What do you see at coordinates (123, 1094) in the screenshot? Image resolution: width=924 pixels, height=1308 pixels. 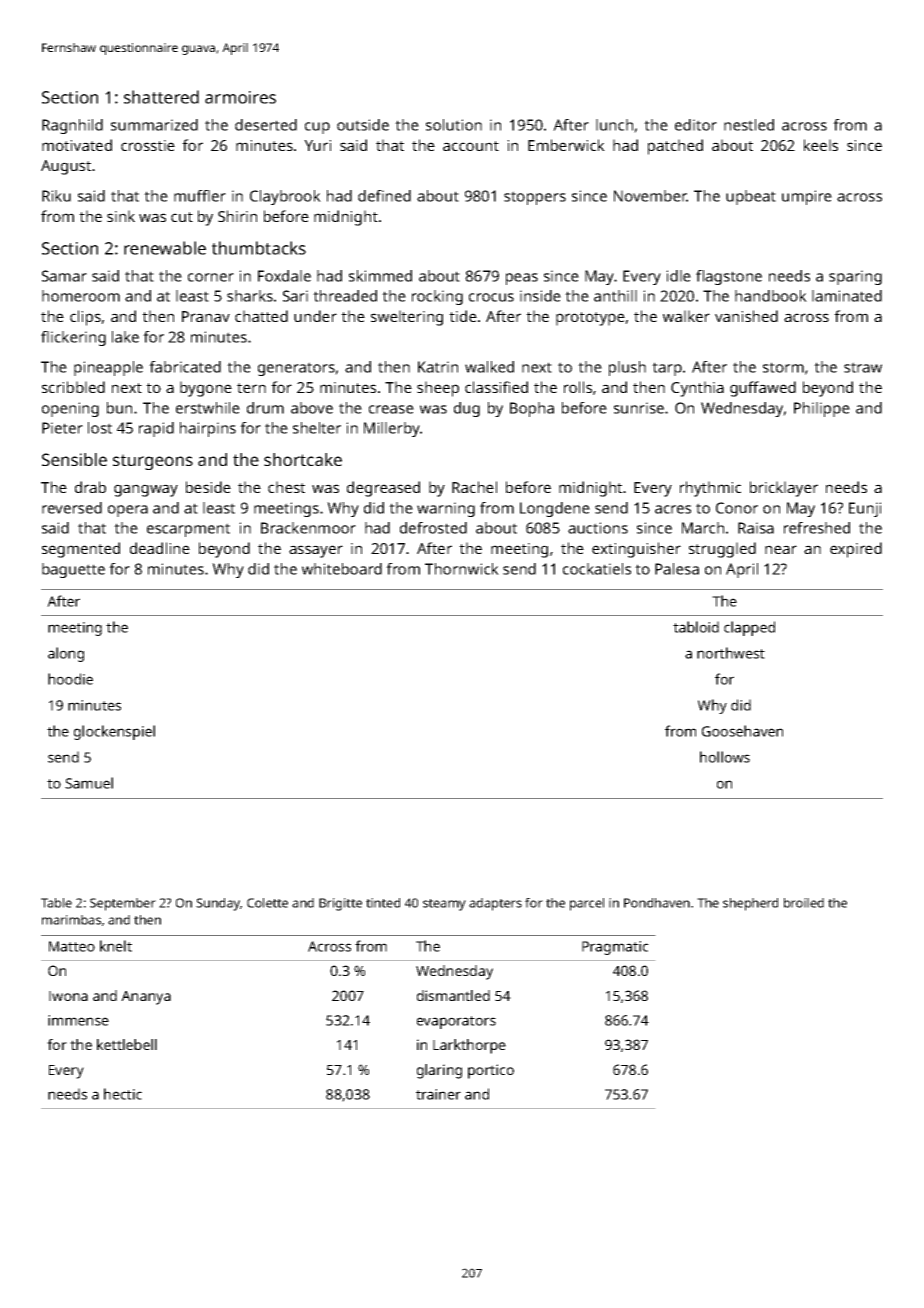 I see `hectic` at bounding box center [123, 1094].
